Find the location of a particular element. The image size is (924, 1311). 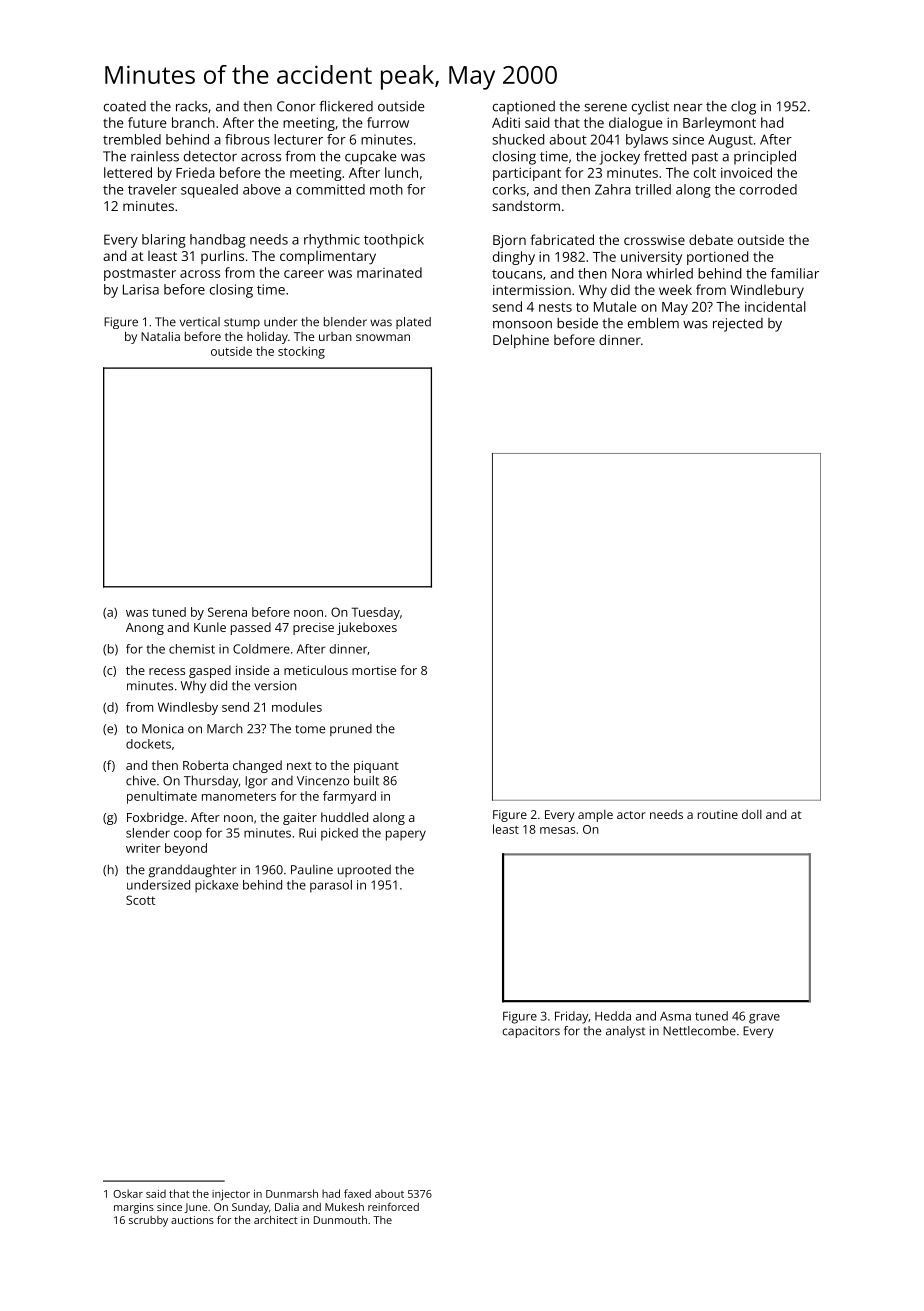

margins is located at coordinates (134, 1208).
